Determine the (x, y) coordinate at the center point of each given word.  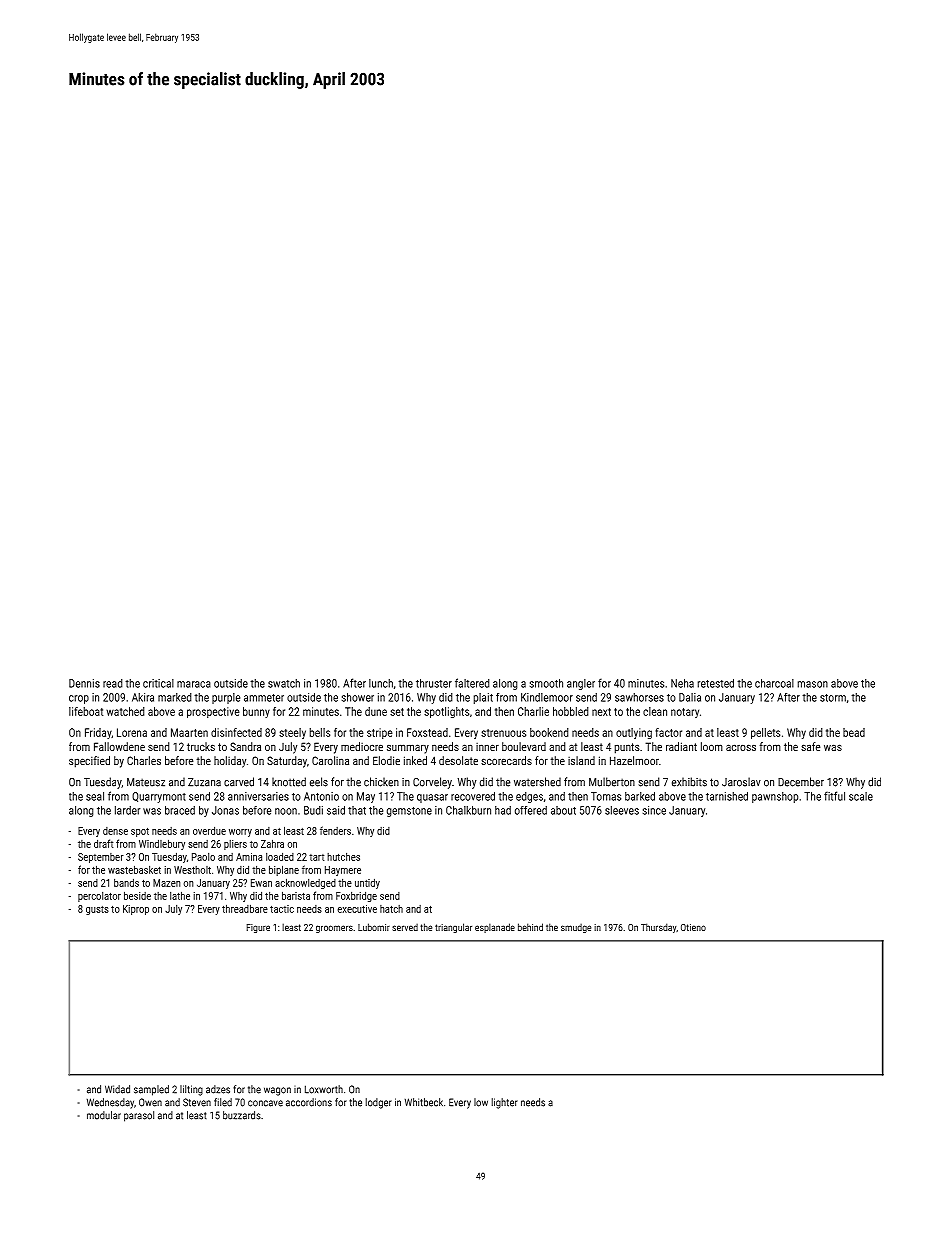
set (397, 712)
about (563, 810)
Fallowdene (119, 746)
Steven (197, 1102)
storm (833, 698)
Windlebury (162, 844)
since (654, 810)
